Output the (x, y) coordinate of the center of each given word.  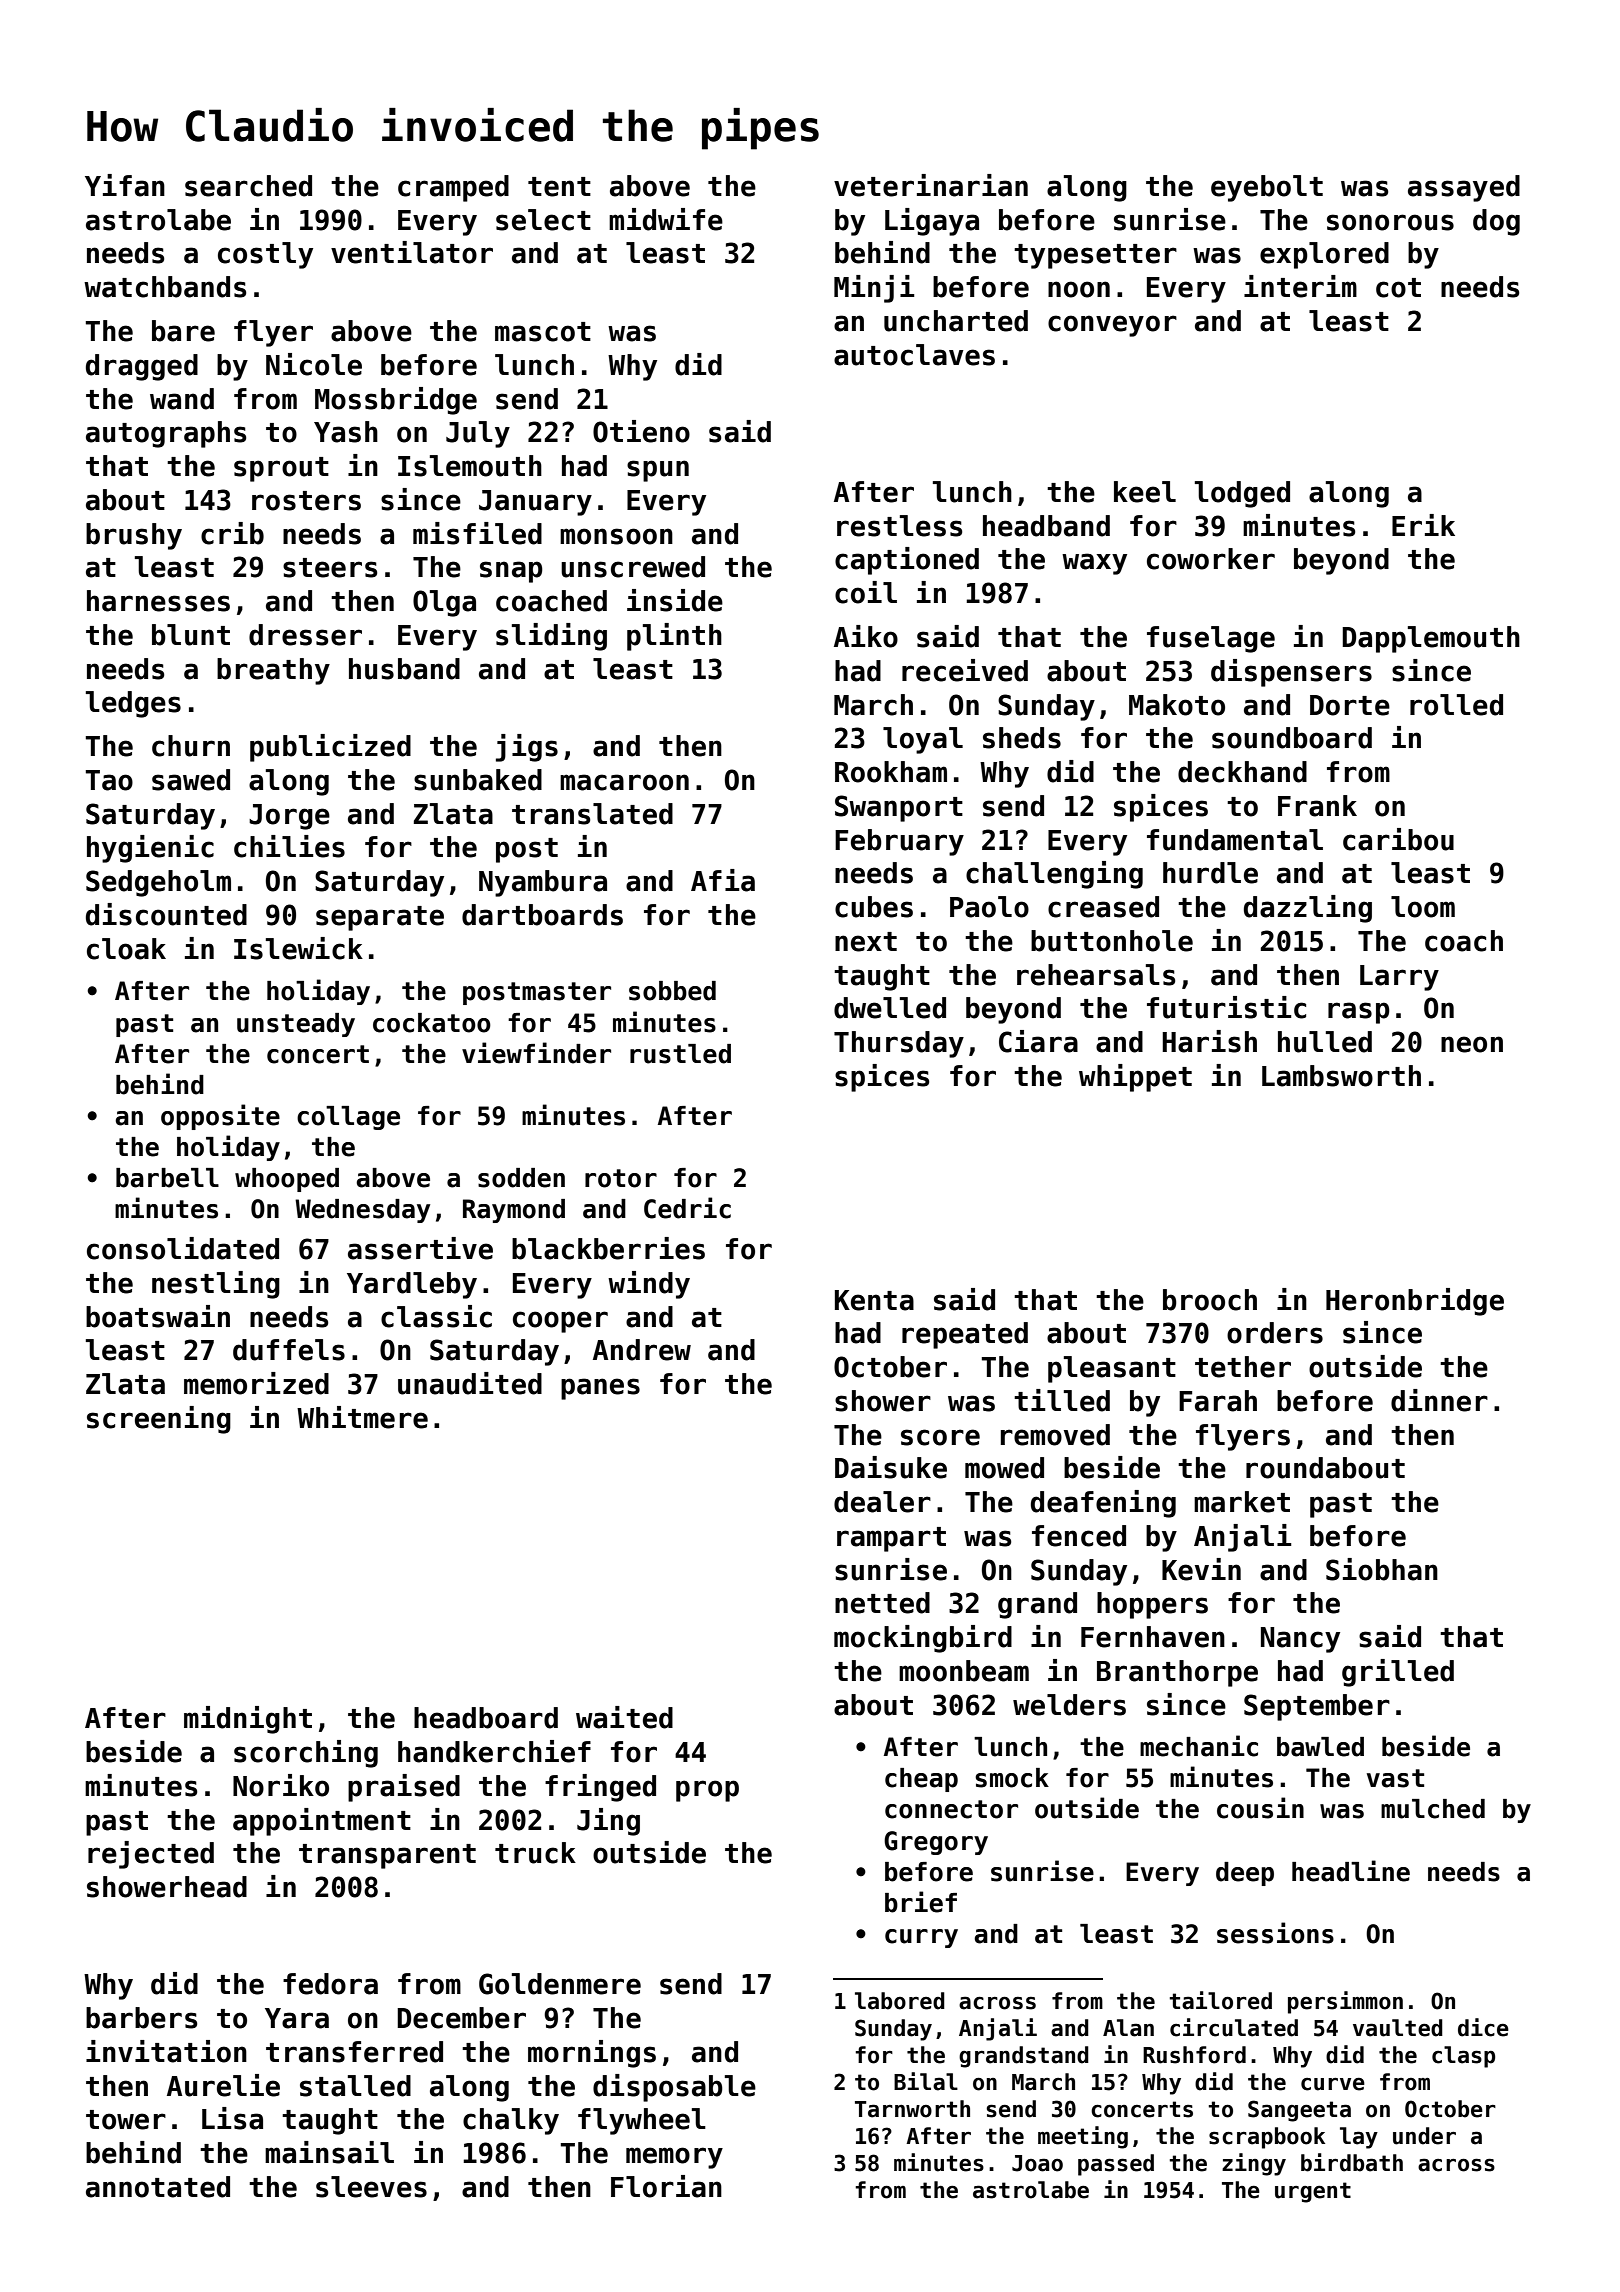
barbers (141, 2018)
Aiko (866, 636)
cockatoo (432, 1023)
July (478, 434)
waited (624, 1717)
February (899, 842)
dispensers (1291, 673)
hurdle (1210, 873)
